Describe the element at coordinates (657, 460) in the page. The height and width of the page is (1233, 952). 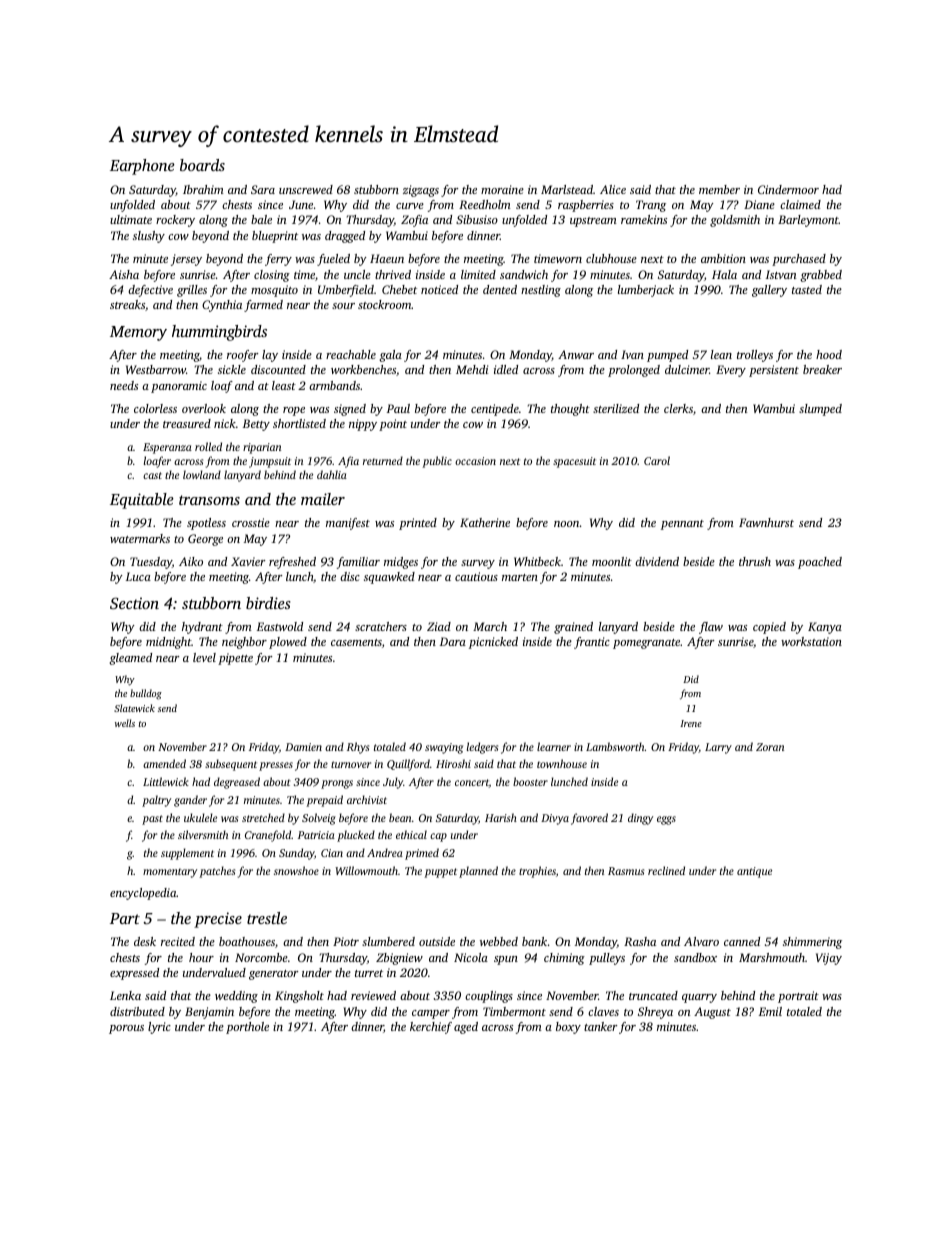
I see `Carol` at that location.
